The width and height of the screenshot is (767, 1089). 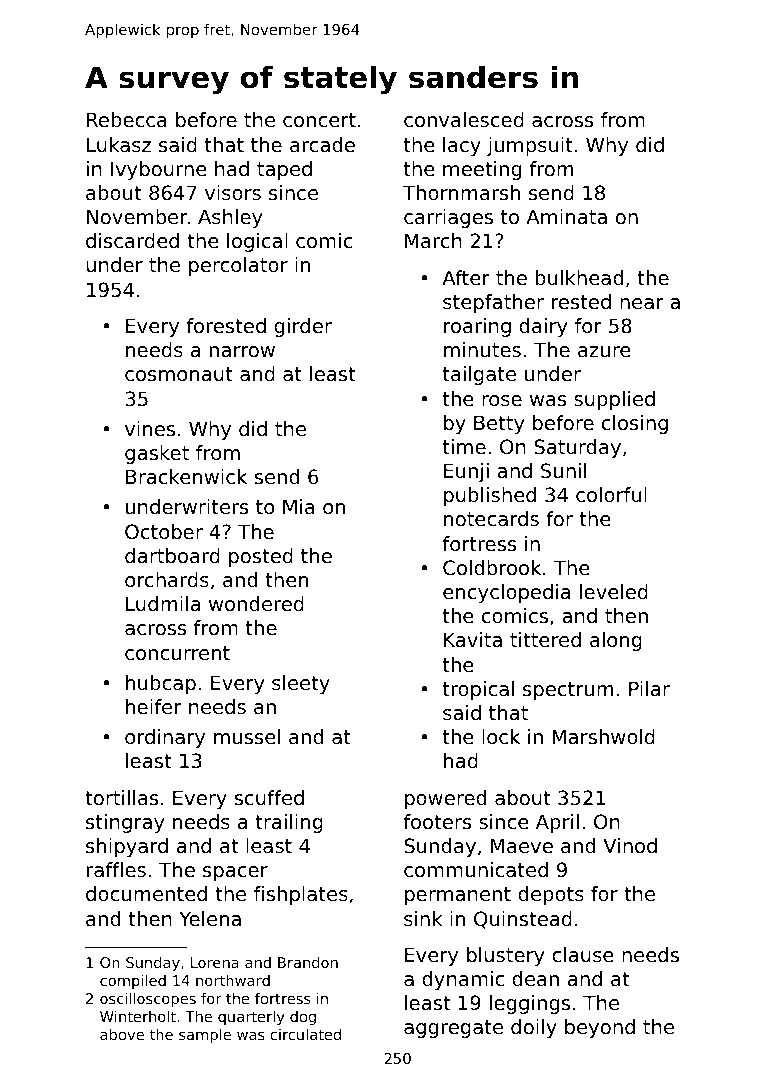 I want to click on circulated, so click(x=305, y=1034).
